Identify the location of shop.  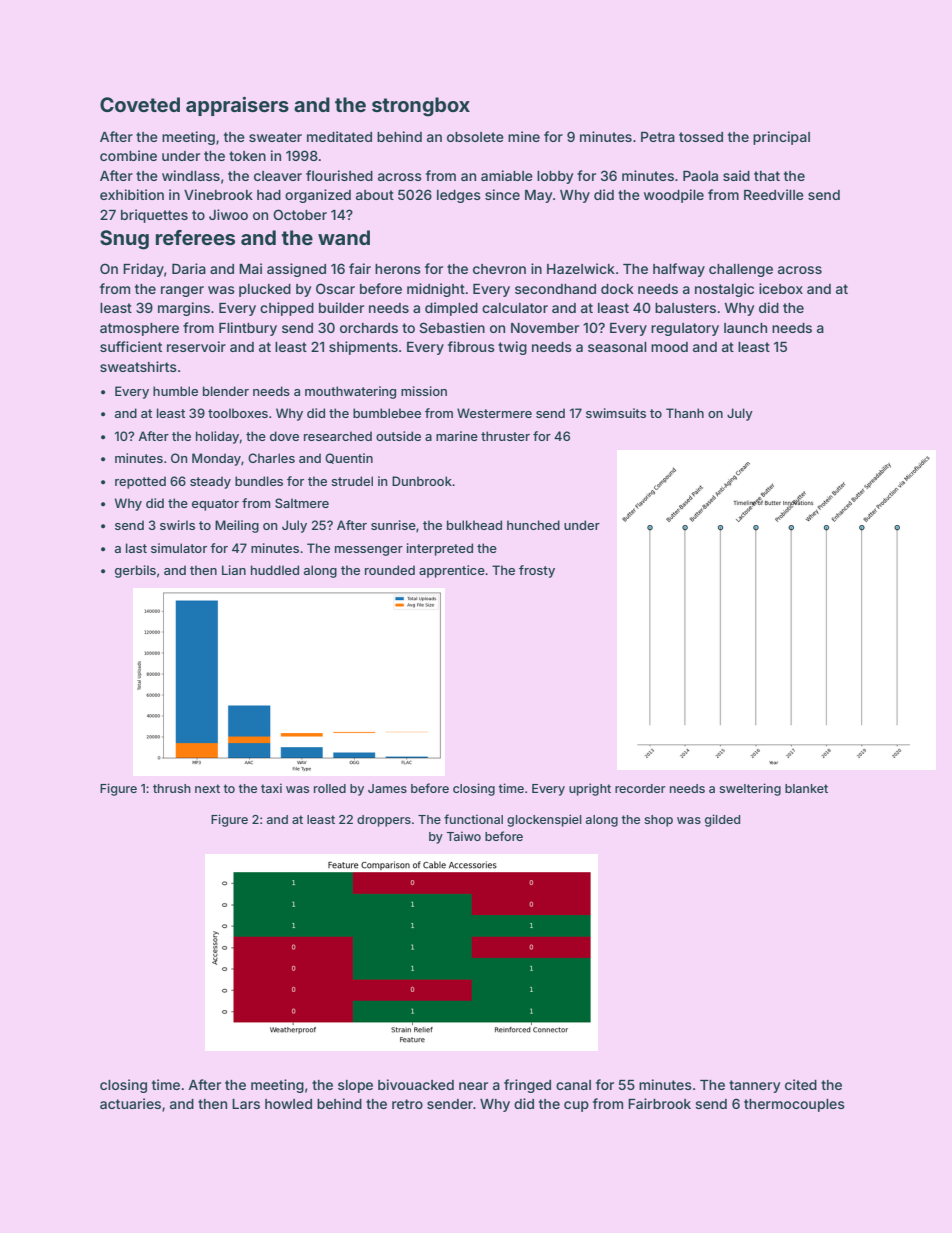
(658, 821).
